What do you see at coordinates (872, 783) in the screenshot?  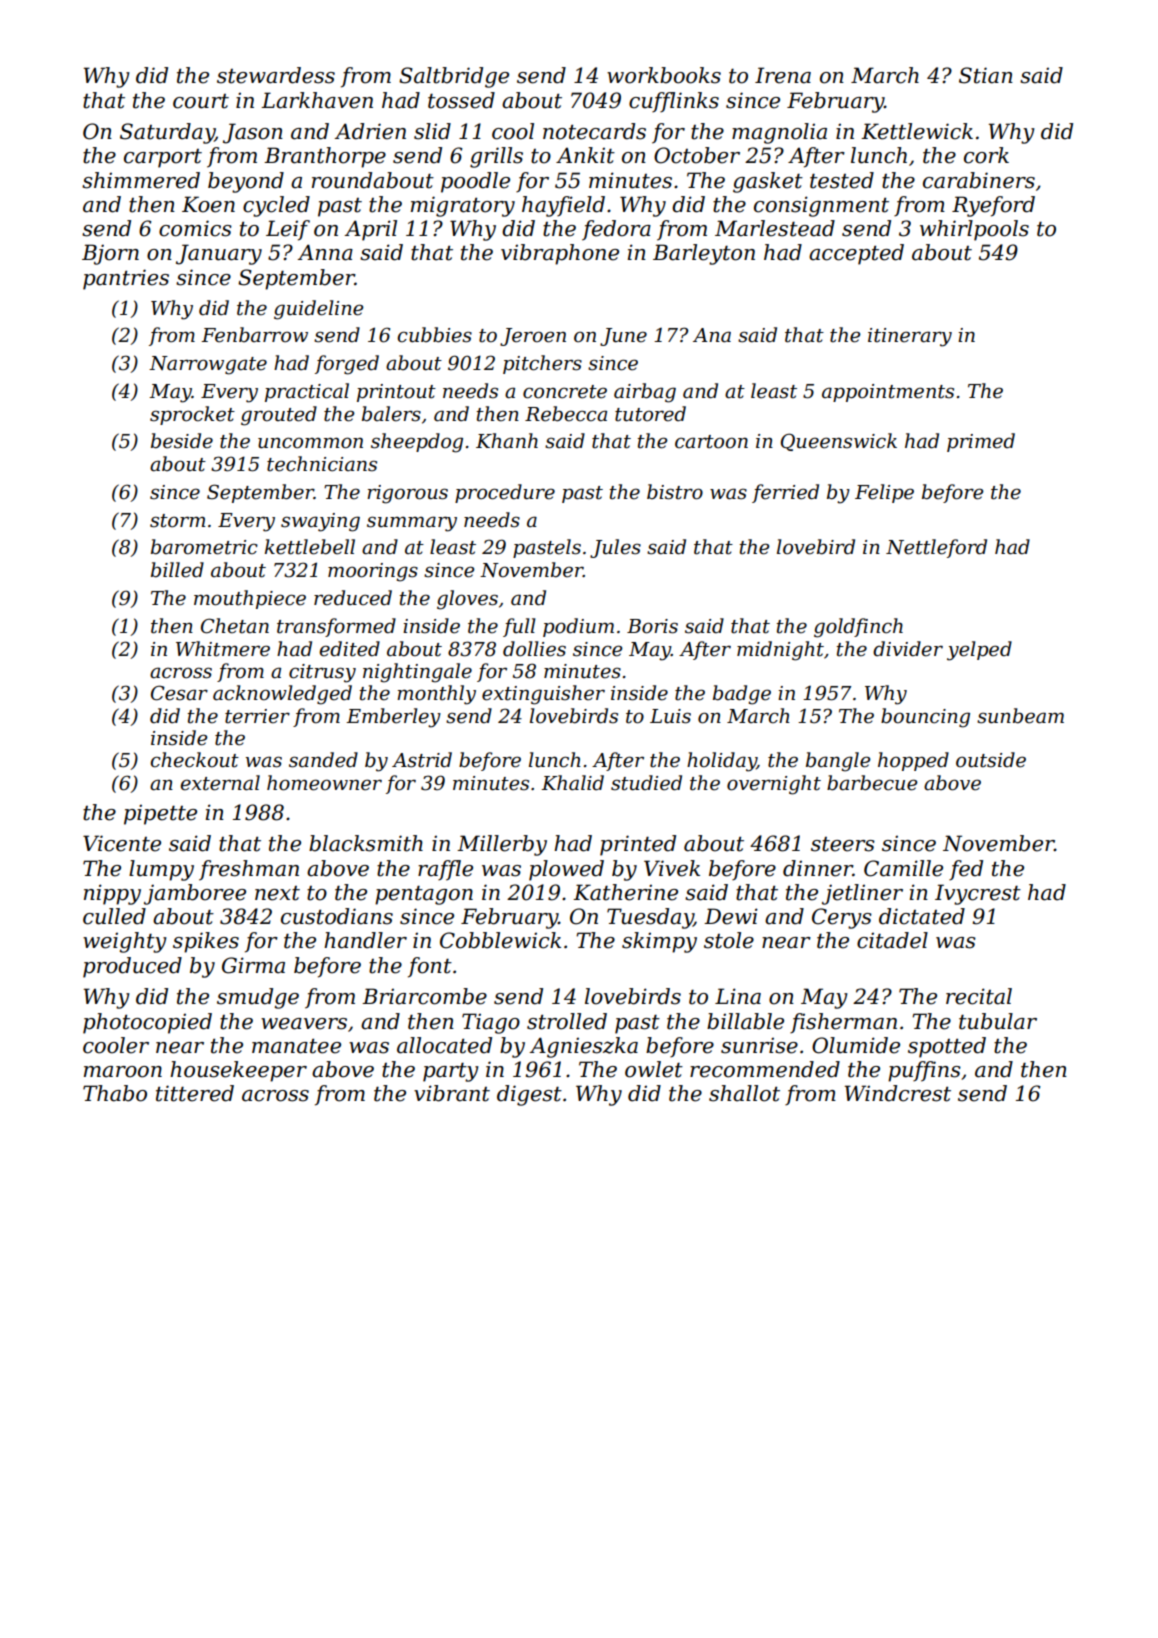 I see `barbecue` at bounding box center [872, 783].
